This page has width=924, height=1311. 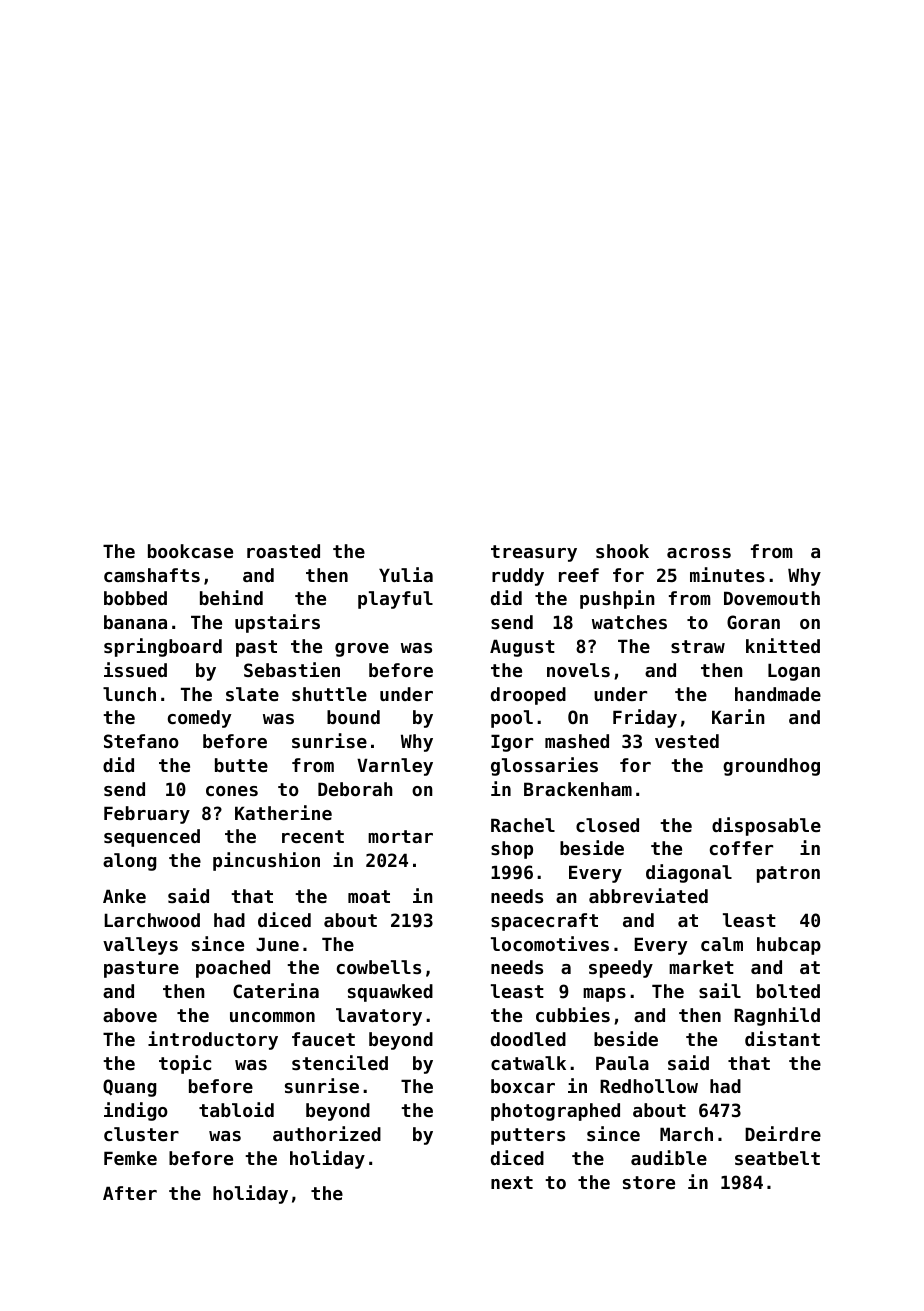 I want to click on groundhog, so click(x=771, y=767).
